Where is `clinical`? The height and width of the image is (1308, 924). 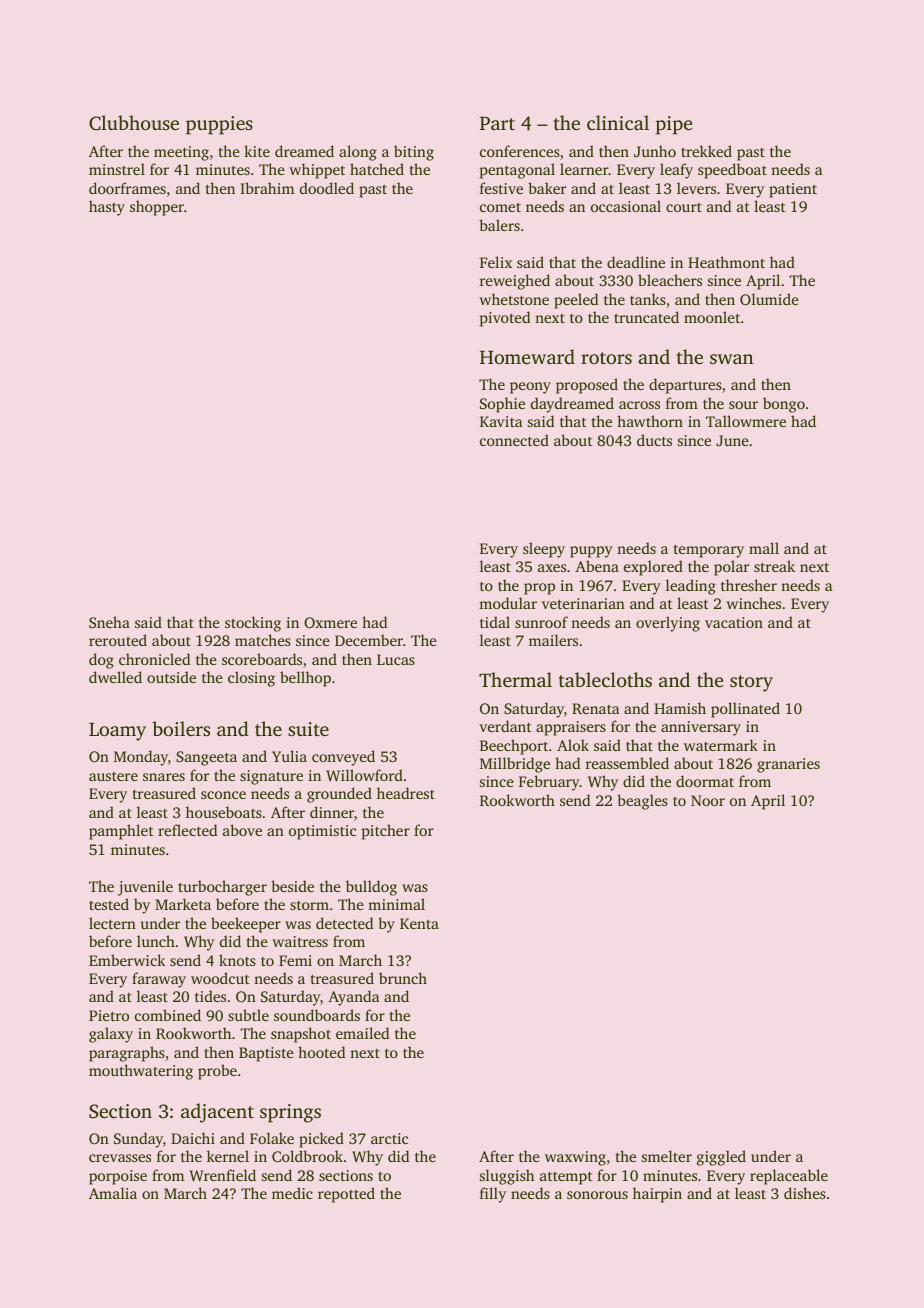
clinical is located at coordinates (618, 122).
